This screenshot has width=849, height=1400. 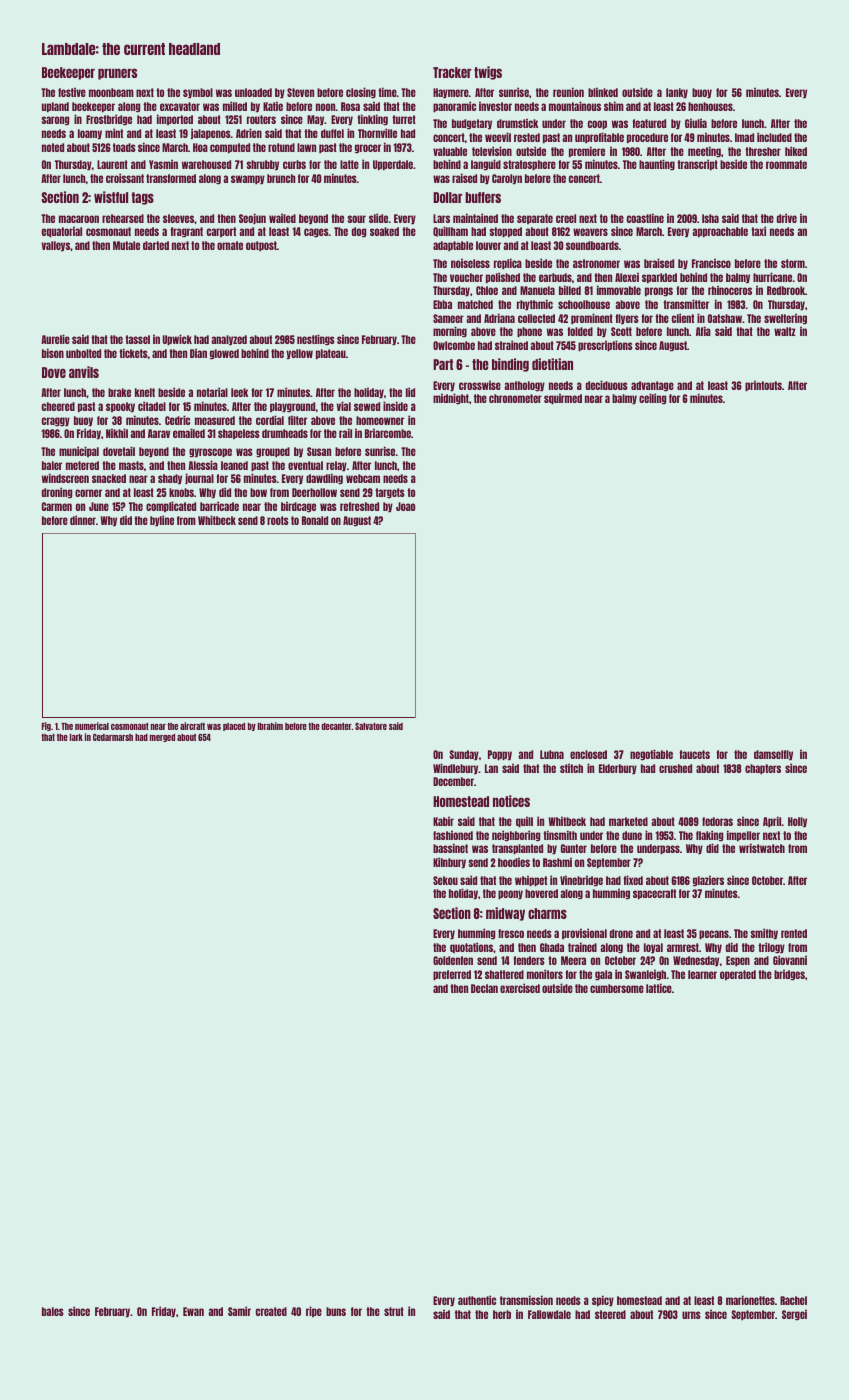 I want to click on faucets, so click(x=694, y=754).
